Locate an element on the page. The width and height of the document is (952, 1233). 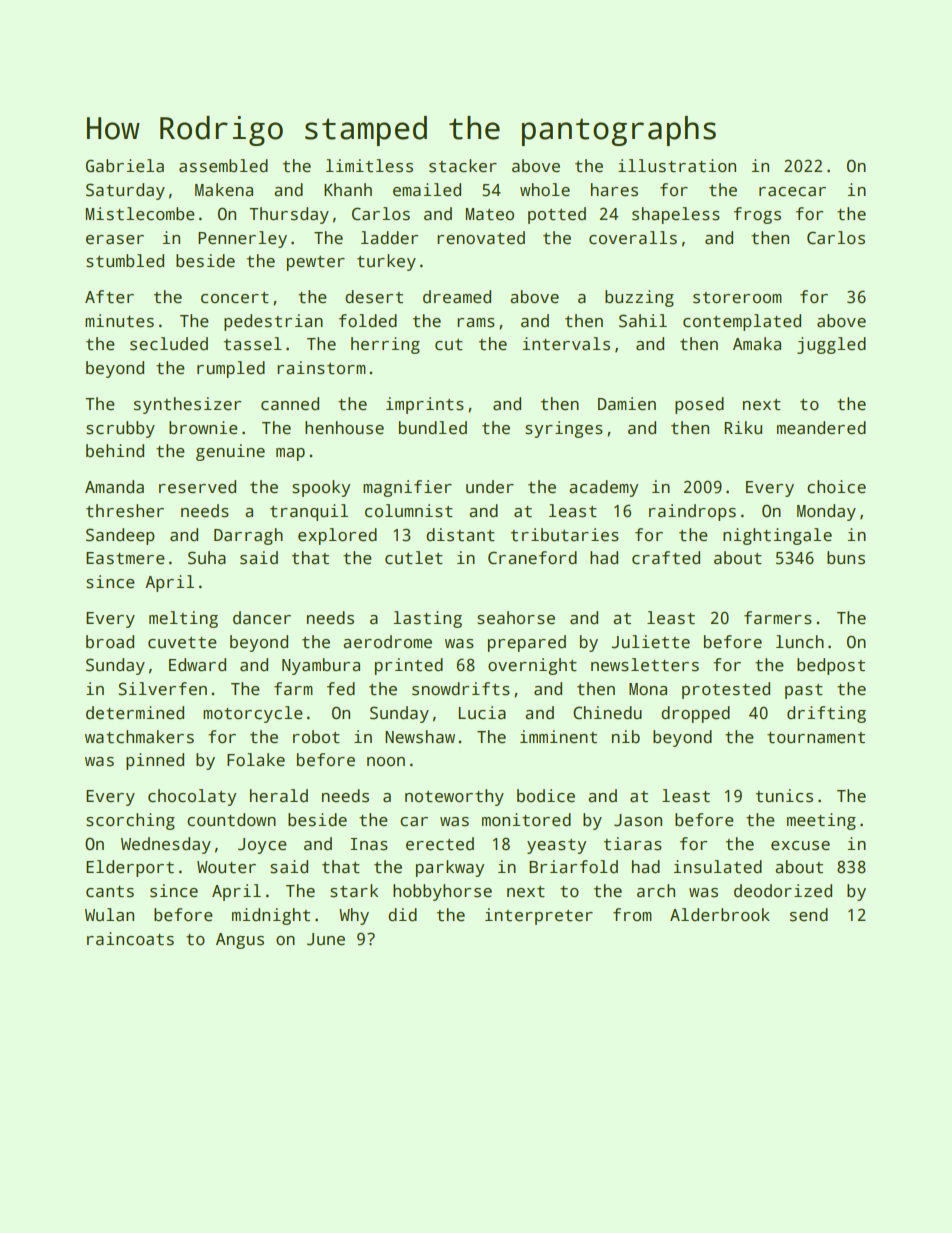
eraser is located at coordinates (115, 240).
